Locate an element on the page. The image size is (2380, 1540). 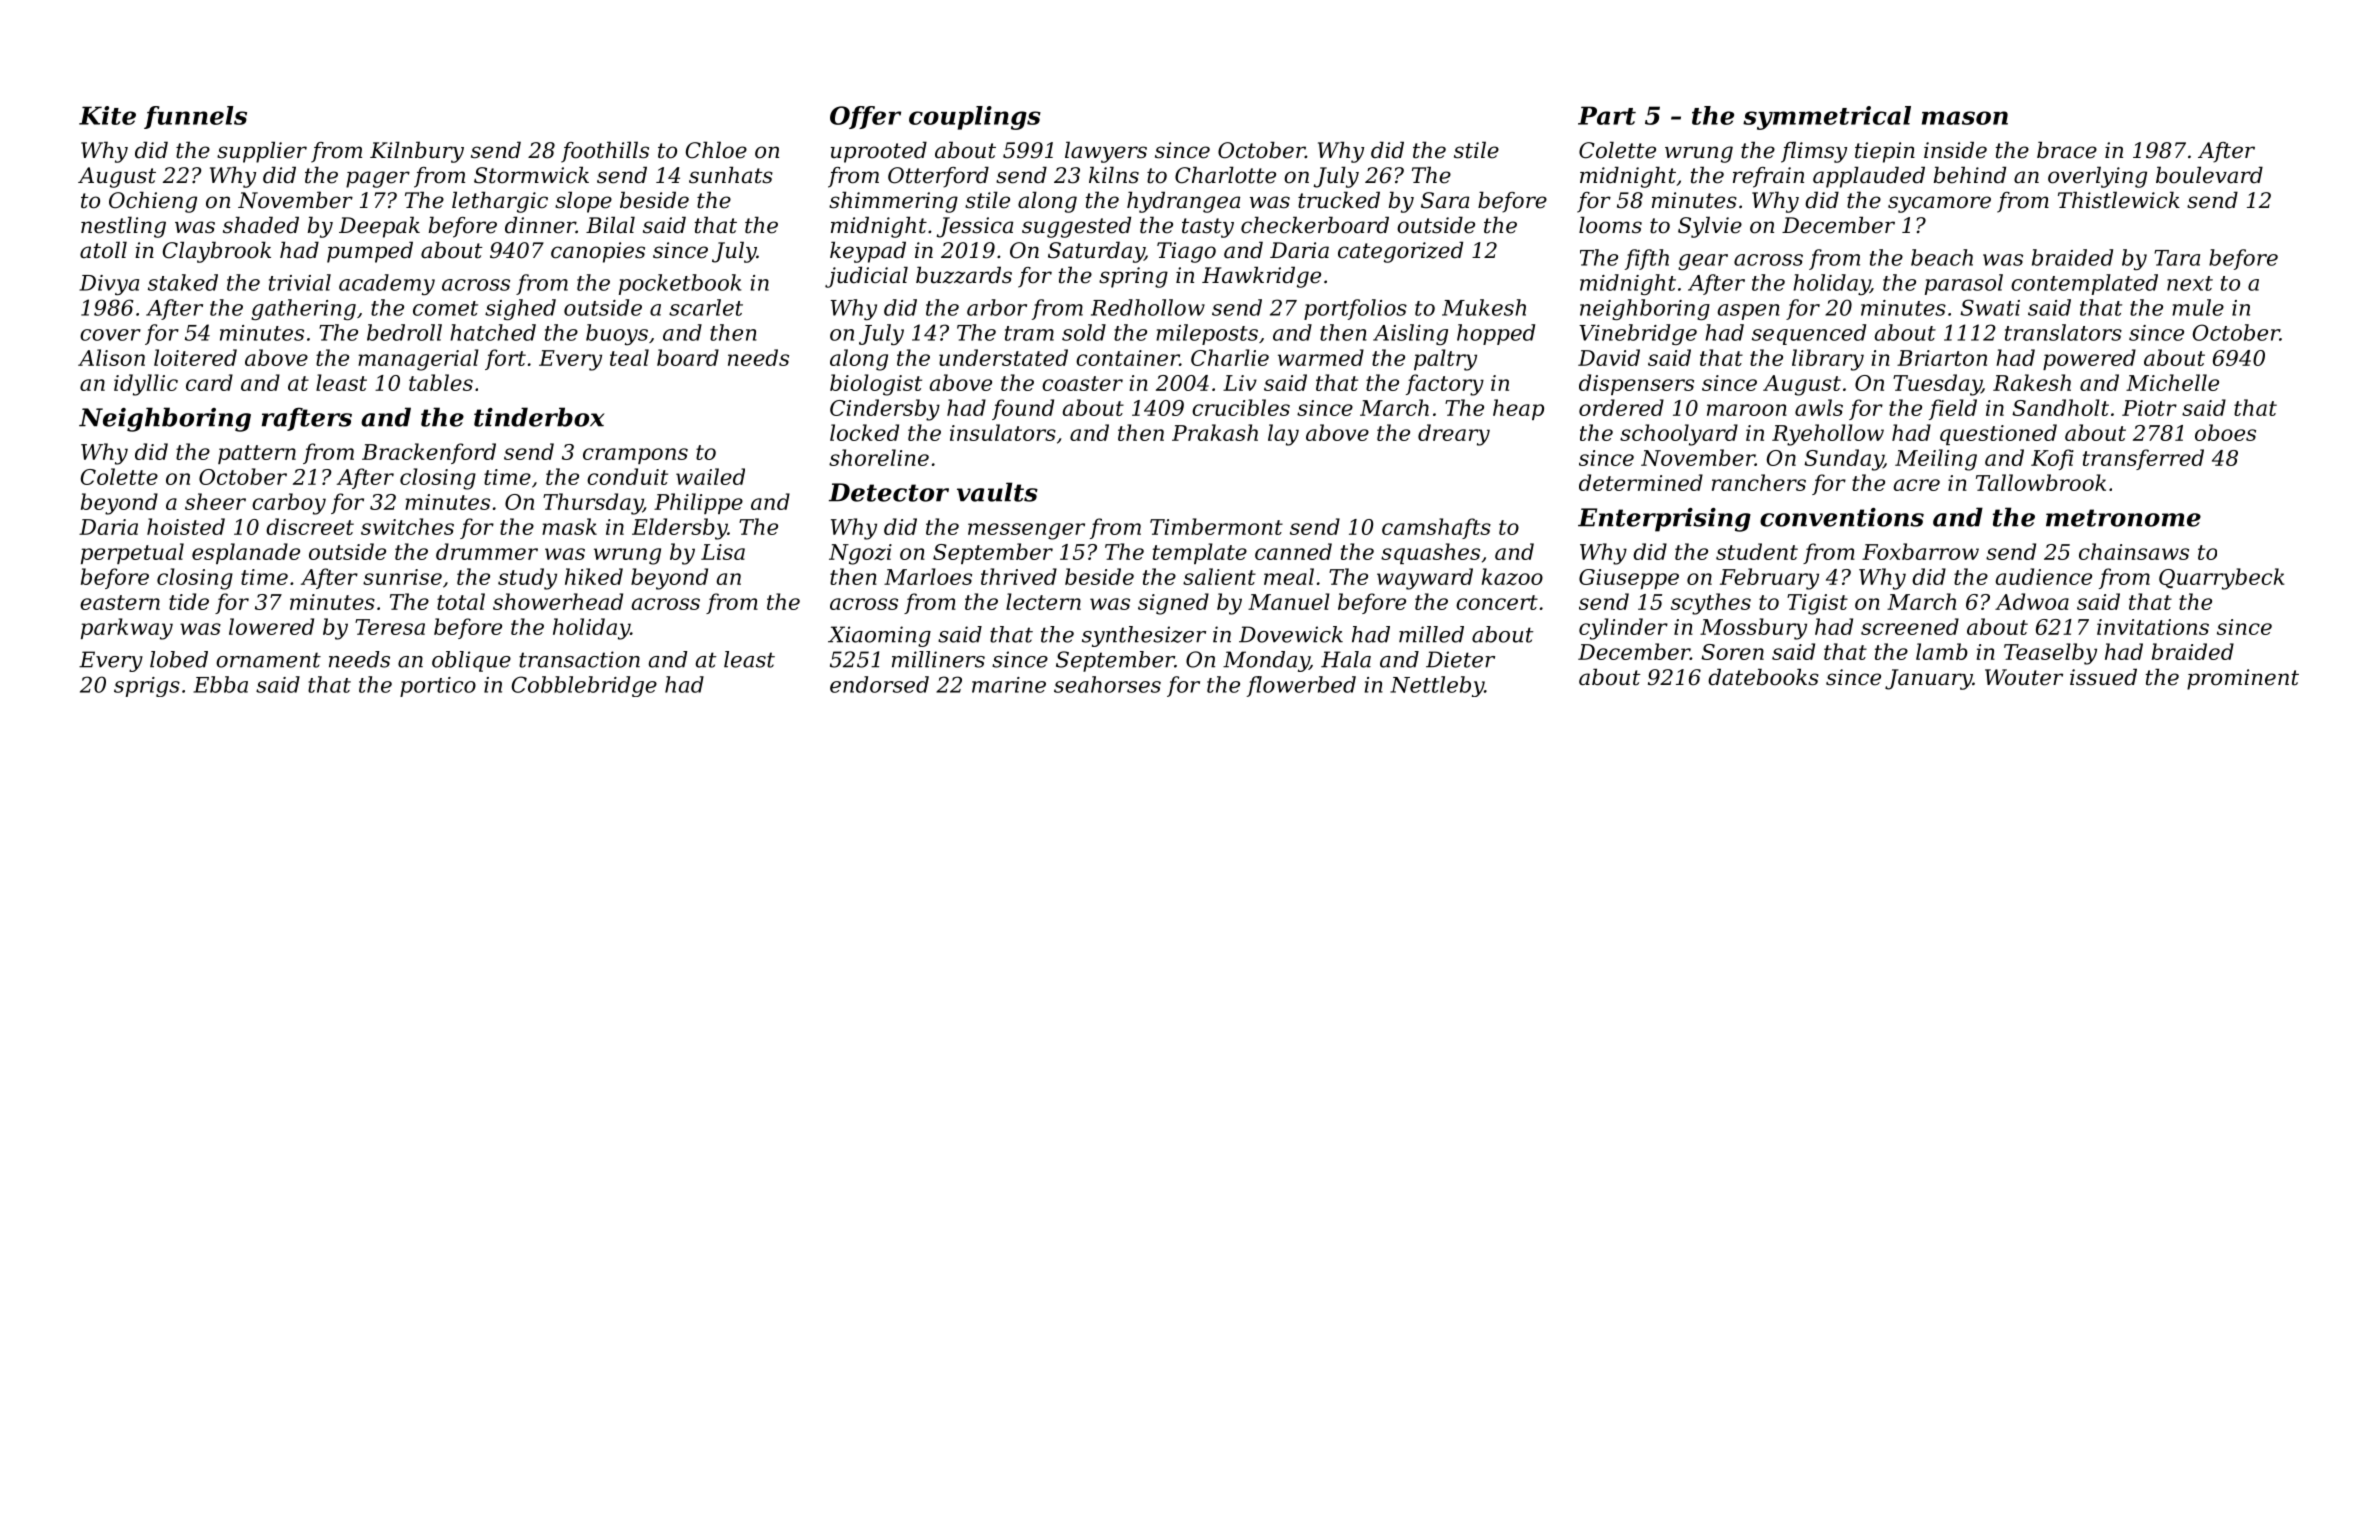
symmetrical is located at coordinates (1827, 118).
